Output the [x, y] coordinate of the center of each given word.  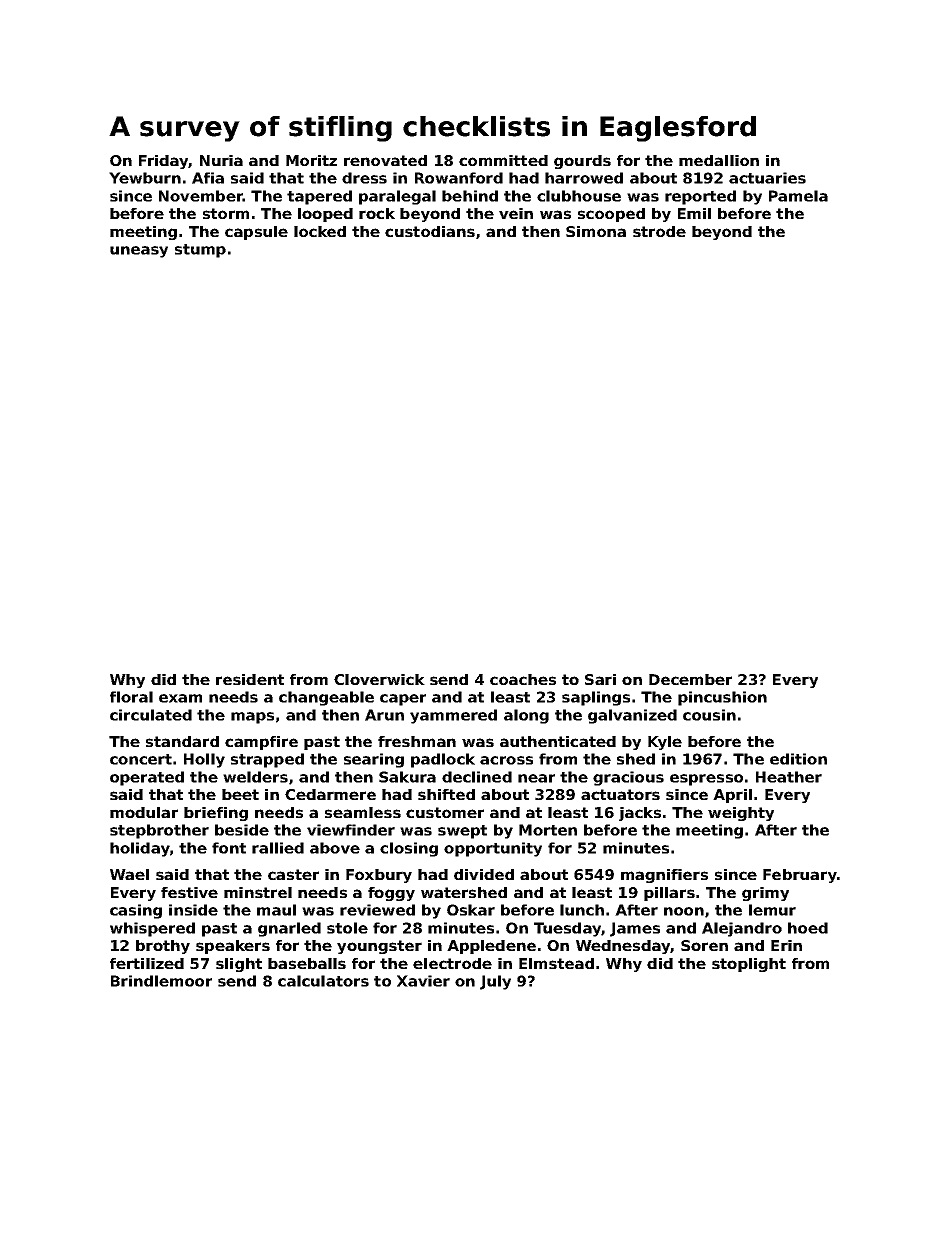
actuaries [767, 178]
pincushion [722, 698]
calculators [323, 981]
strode [659, 231]
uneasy [139, 252]
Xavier [423, 981]
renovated [385, 160]
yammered [453, 716]
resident [250, 679]
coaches [523, 679]
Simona [596, 231]
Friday [164, 162]
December [690, 679]
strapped [267, 760]
